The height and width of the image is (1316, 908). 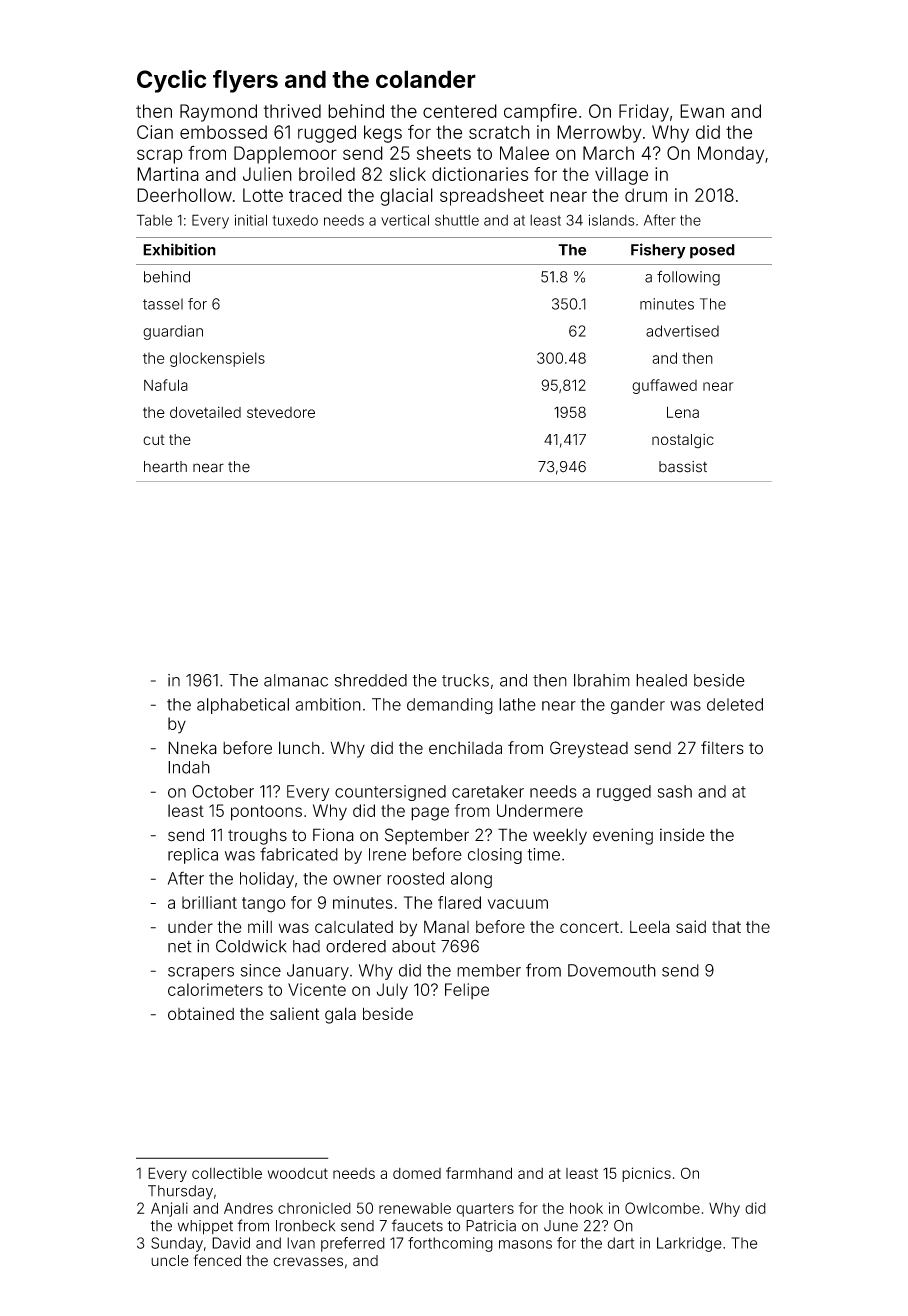 What do you see at coordinates (165, 467) in the image?
I see `hearth` at bounding box center [165, 467].
